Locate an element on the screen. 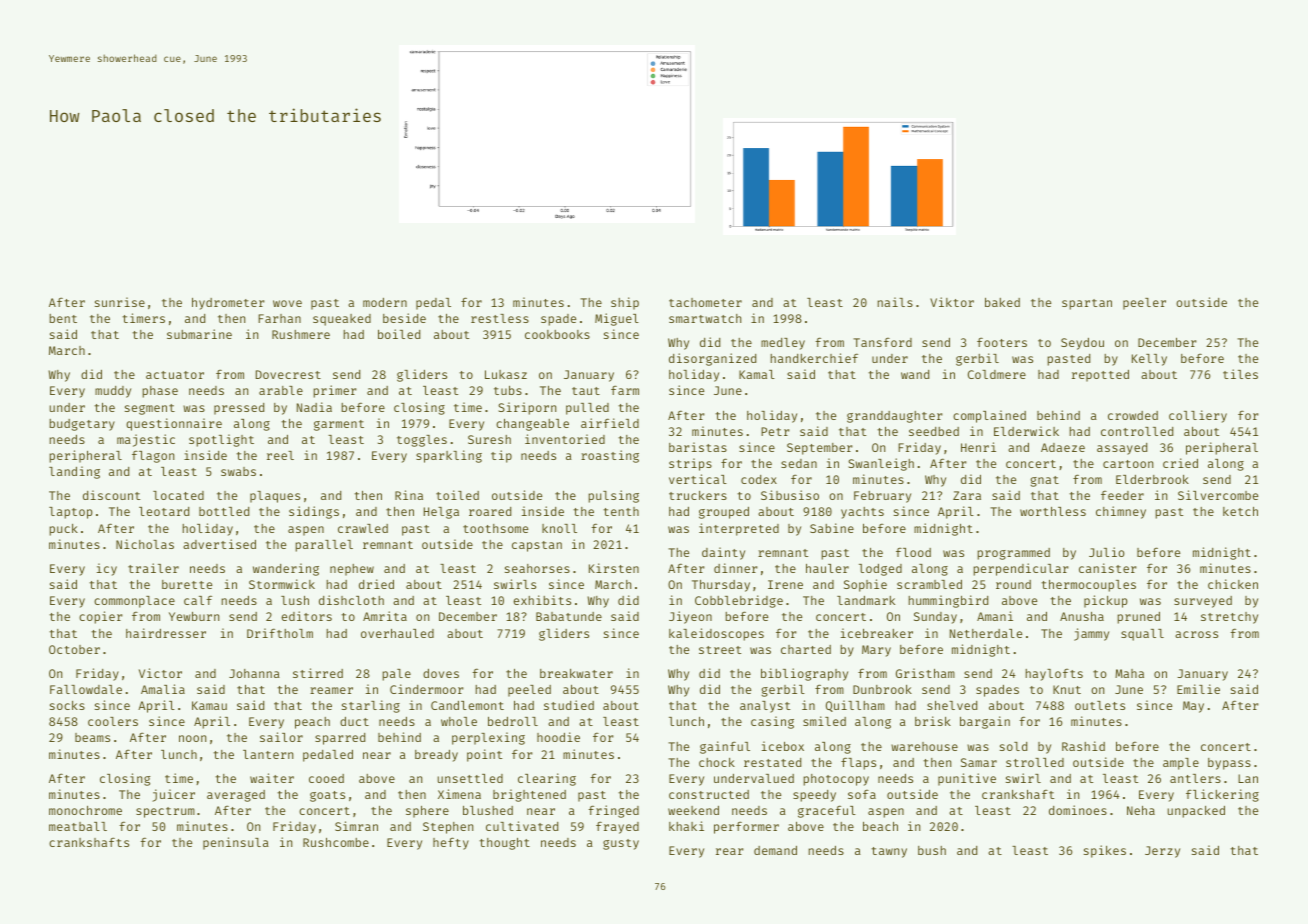  peeler is located at coordinates (1144, 304).
